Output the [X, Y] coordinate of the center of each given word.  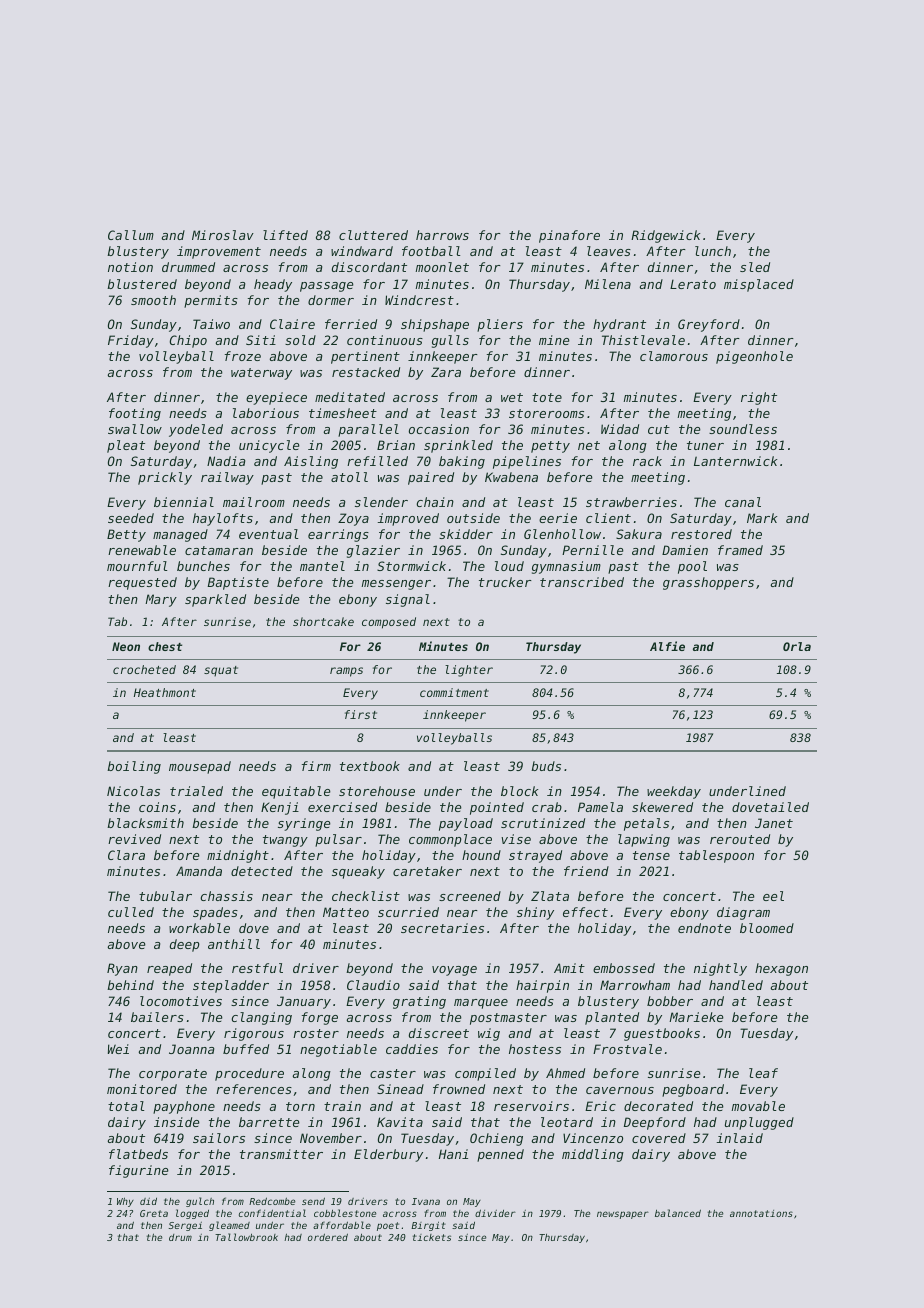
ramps [346, 672]
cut [659, 429]
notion [130, 267]
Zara [446, 372]
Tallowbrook [246, 1237]
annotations [761, 1213]
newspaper [623, 1215]
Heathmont [165, 692]
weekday [674, 792]
